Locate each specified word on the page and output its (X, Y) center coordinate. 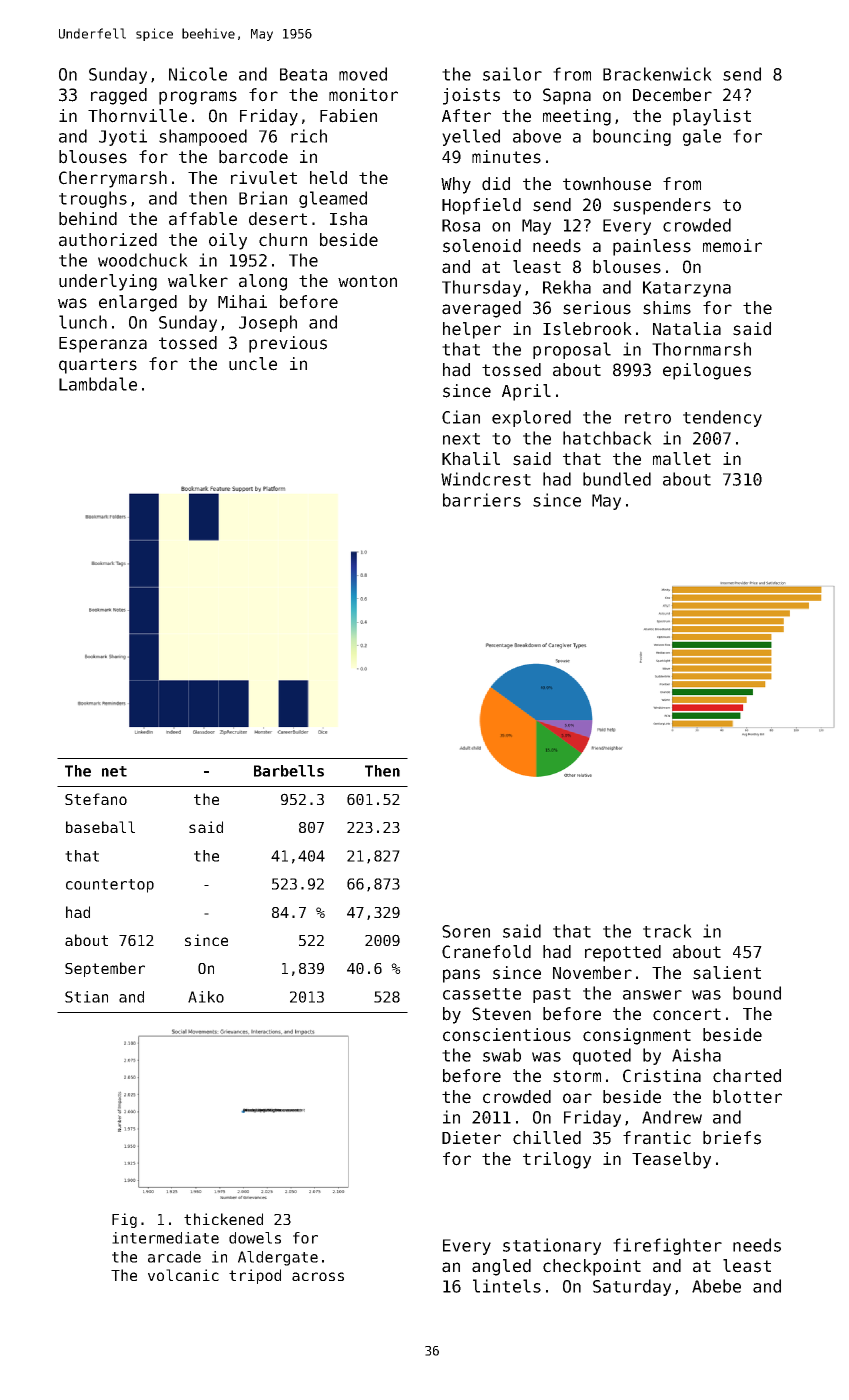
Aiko (206, 997)
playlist (712, 117)
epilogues (707, 371)
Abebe (716, 1286)
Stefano (96, 799)
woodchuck (143, 260)
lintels (507, 1286)
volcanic (183, 1275)
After (466, 116)
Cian (461, 417)
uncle (253, 364)
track (667, 931)
